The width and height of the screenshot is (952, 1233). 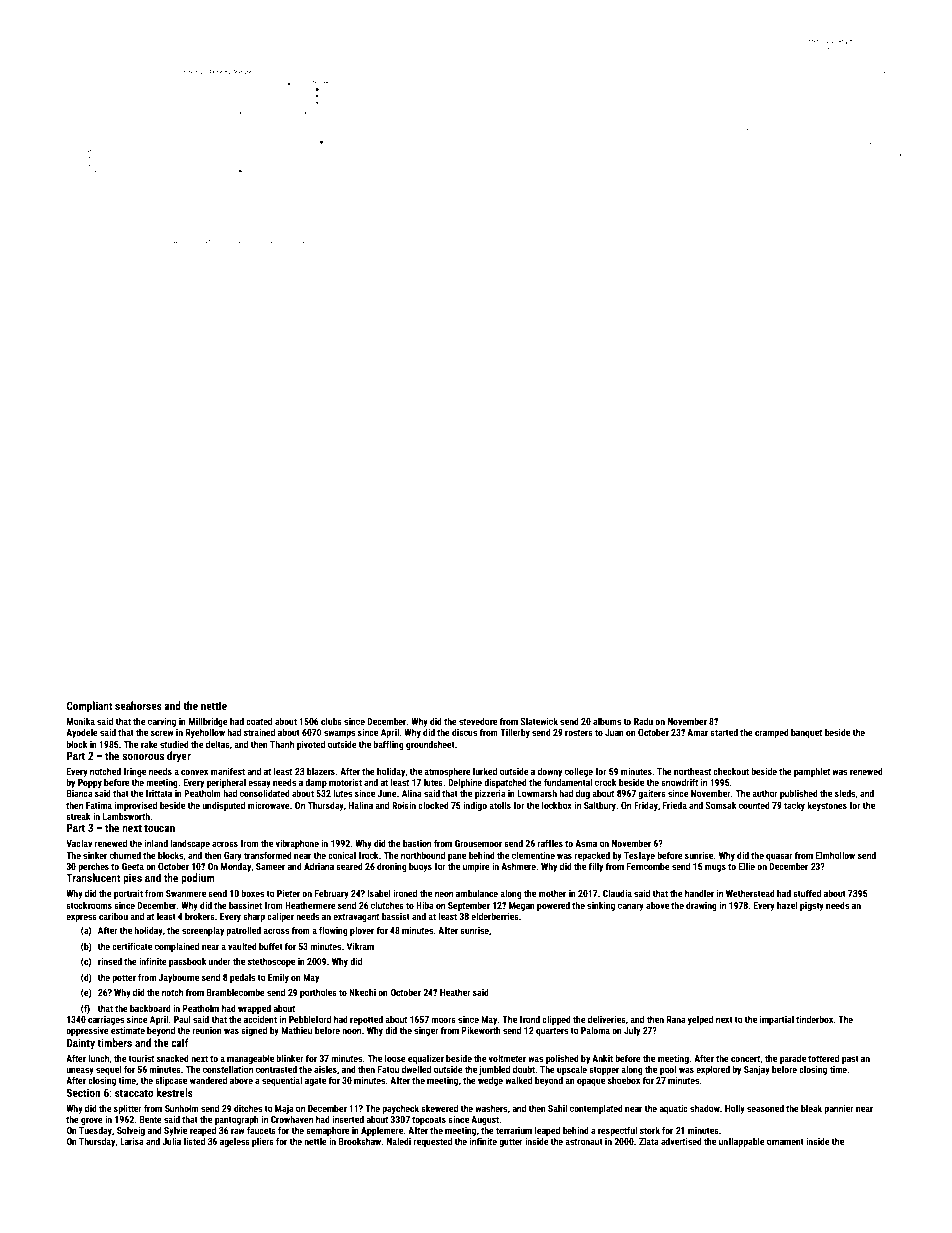 I want to click on banquet, so click(x=806, y=733).
